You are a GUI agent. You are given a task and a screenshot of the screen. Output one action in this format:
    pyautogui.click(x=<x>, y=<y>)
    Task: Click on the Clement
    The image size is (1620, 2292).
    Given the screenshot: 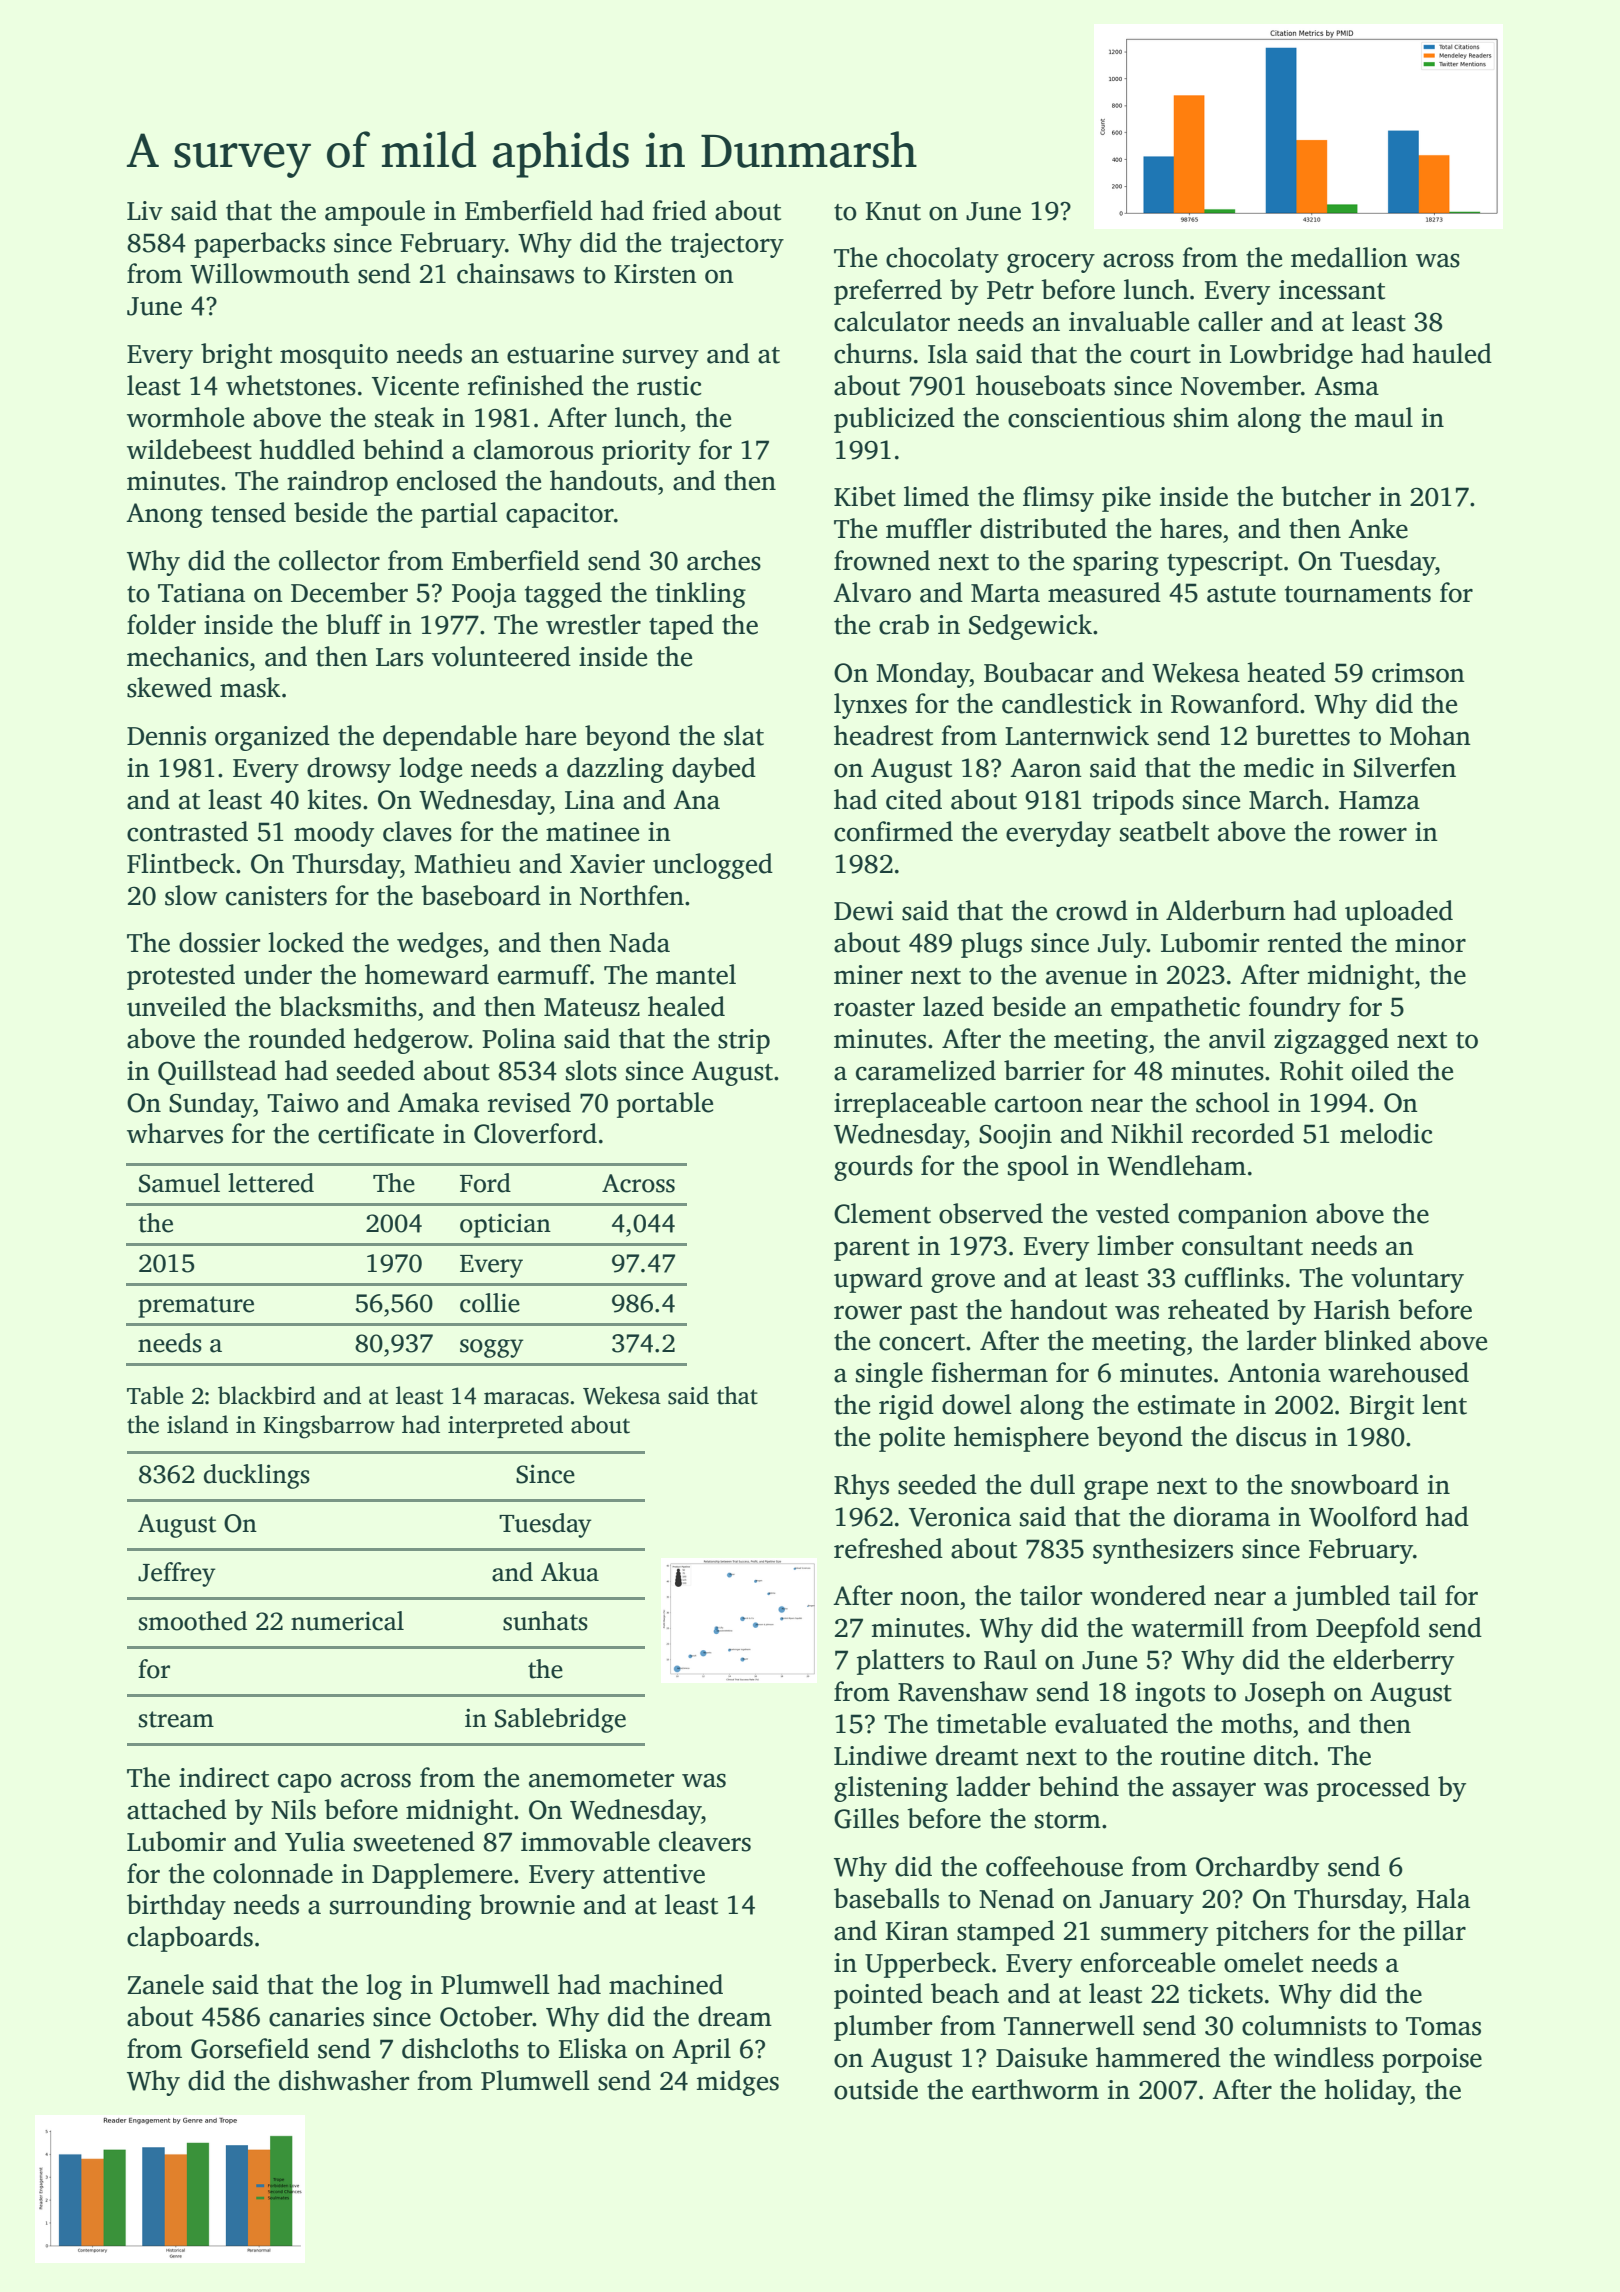 What is the action you would take?
    pyautogui.click(x=882, y=1213)
